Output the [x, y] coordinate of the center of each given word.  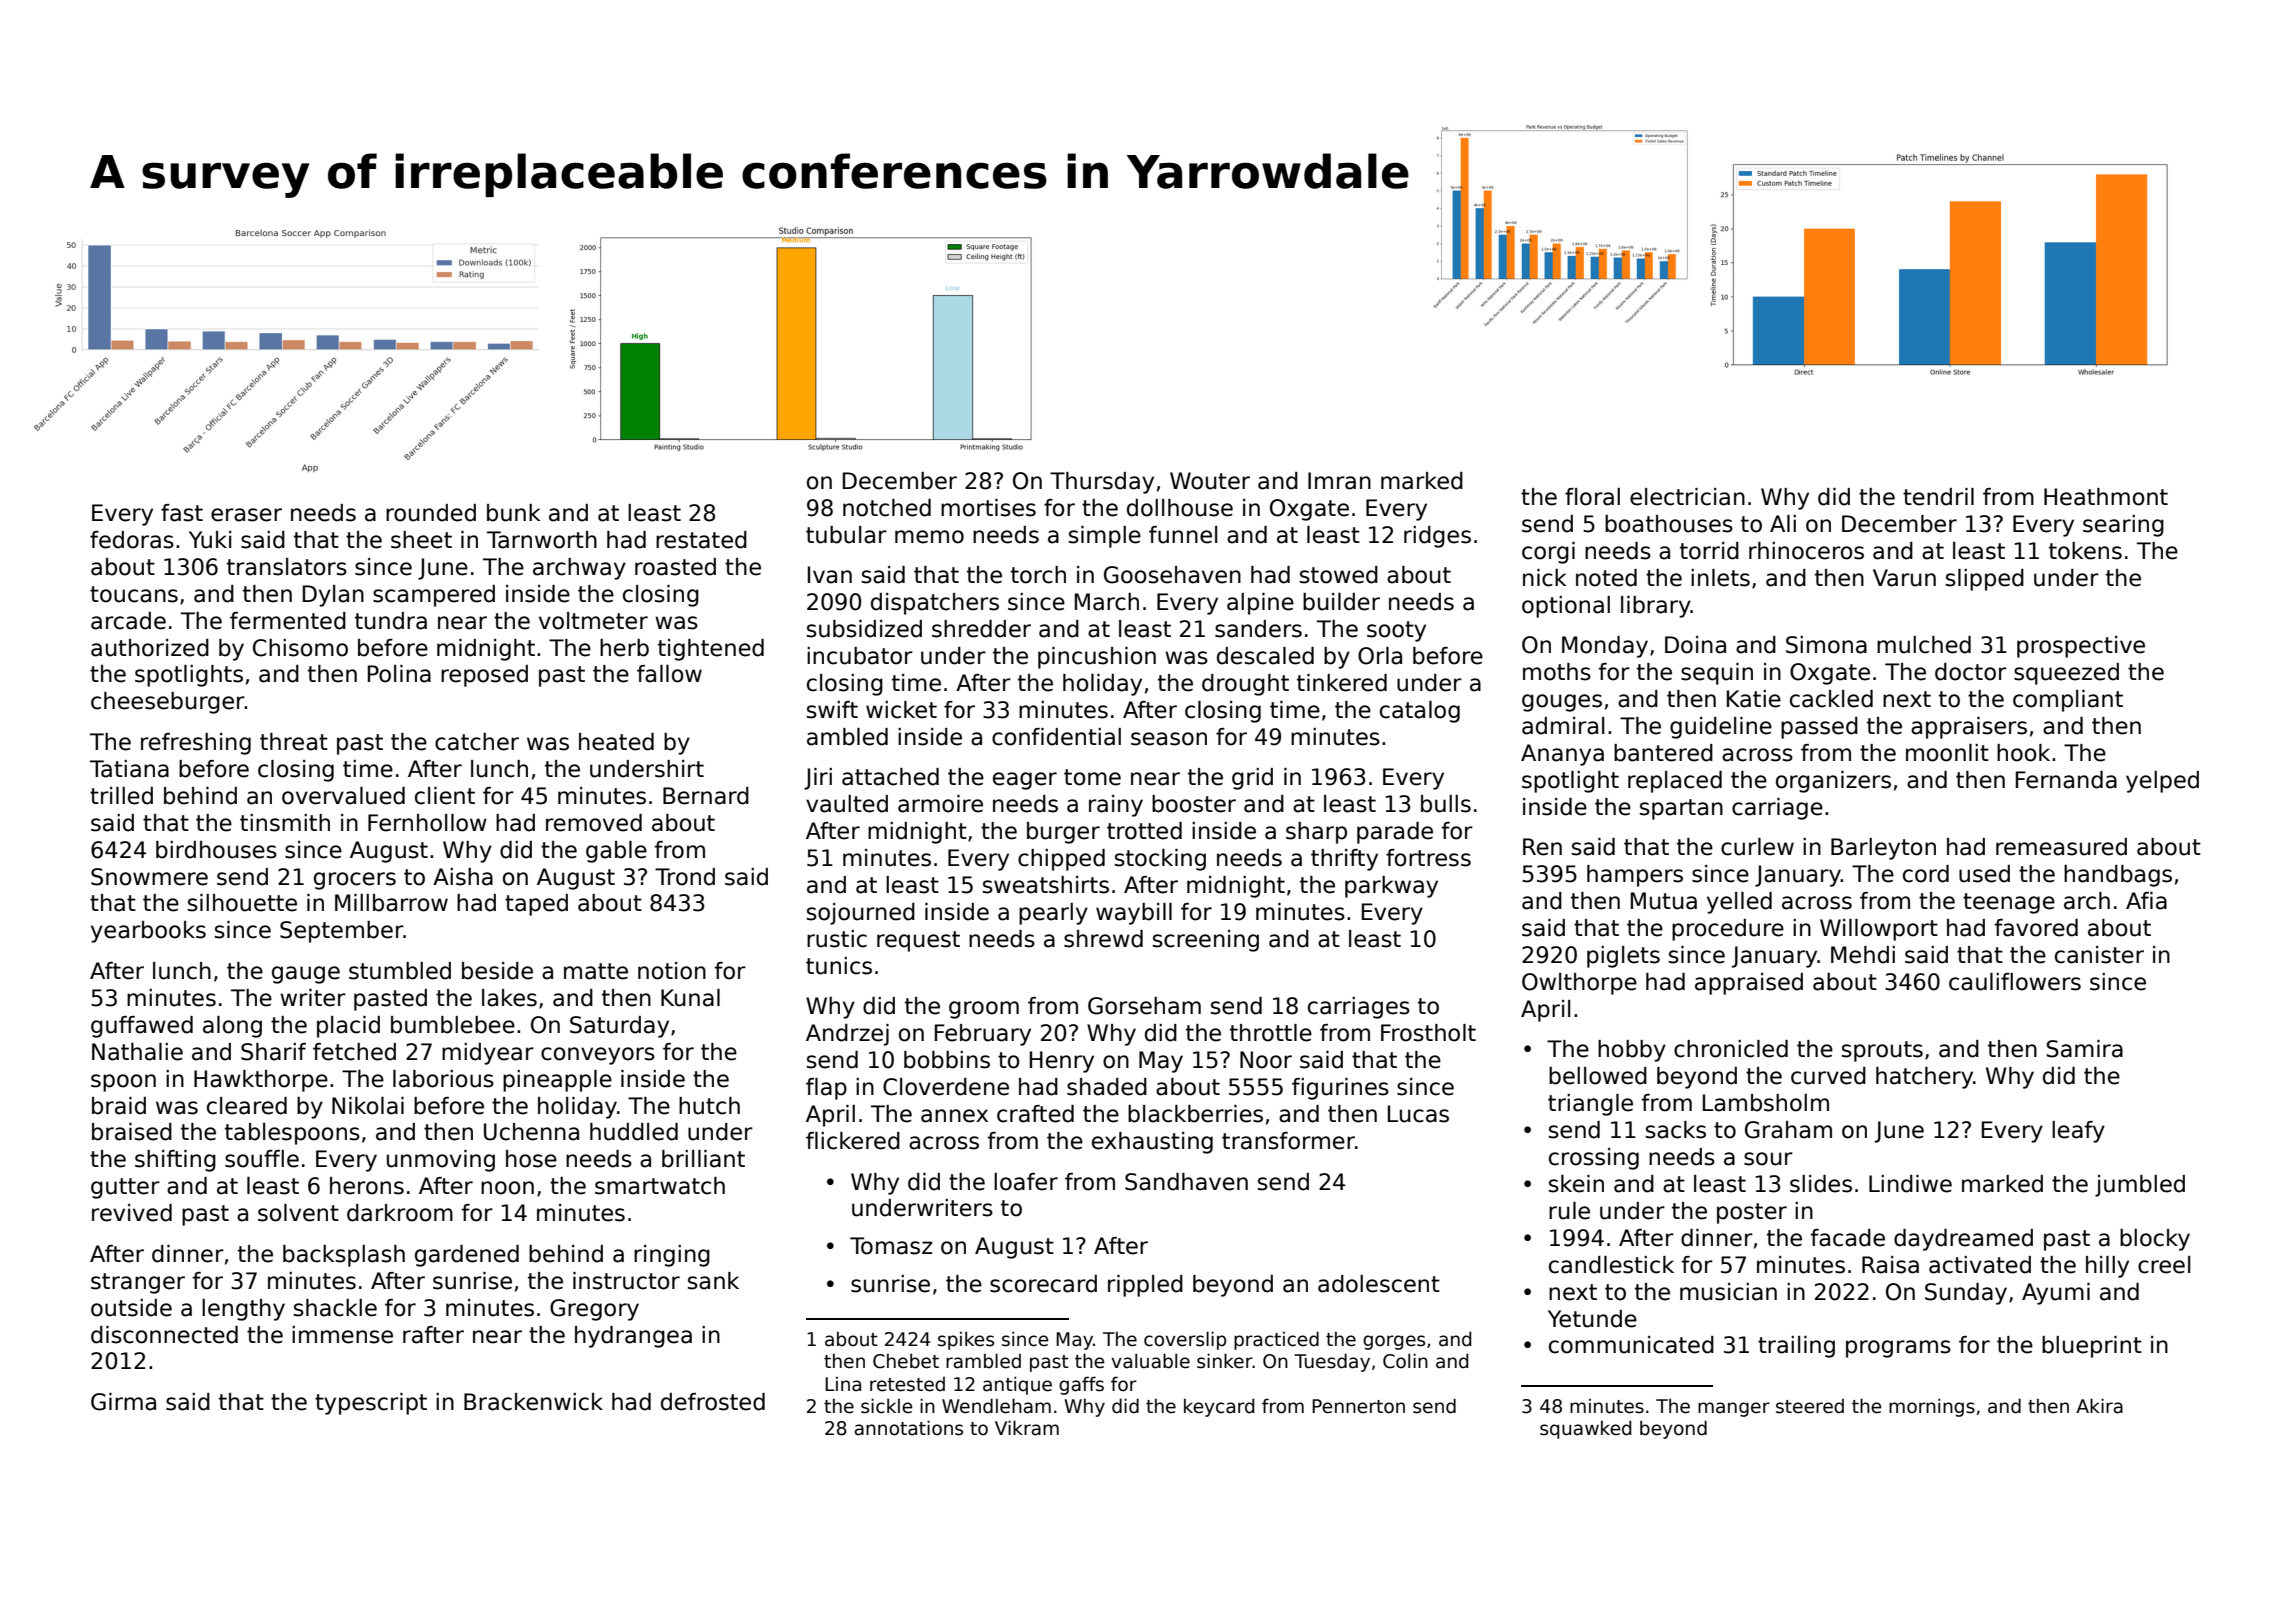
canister [2099, 955]
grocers [355, 881]
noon [507, 1188]
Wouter [1210, 481]
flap [826, 1089]
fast [182, 513]
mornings [1932, 1407]
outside [131, 1308]
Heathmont [2106, 497]
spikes [966, 1340]
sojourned [861, 914]
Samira [2084, 1049]
